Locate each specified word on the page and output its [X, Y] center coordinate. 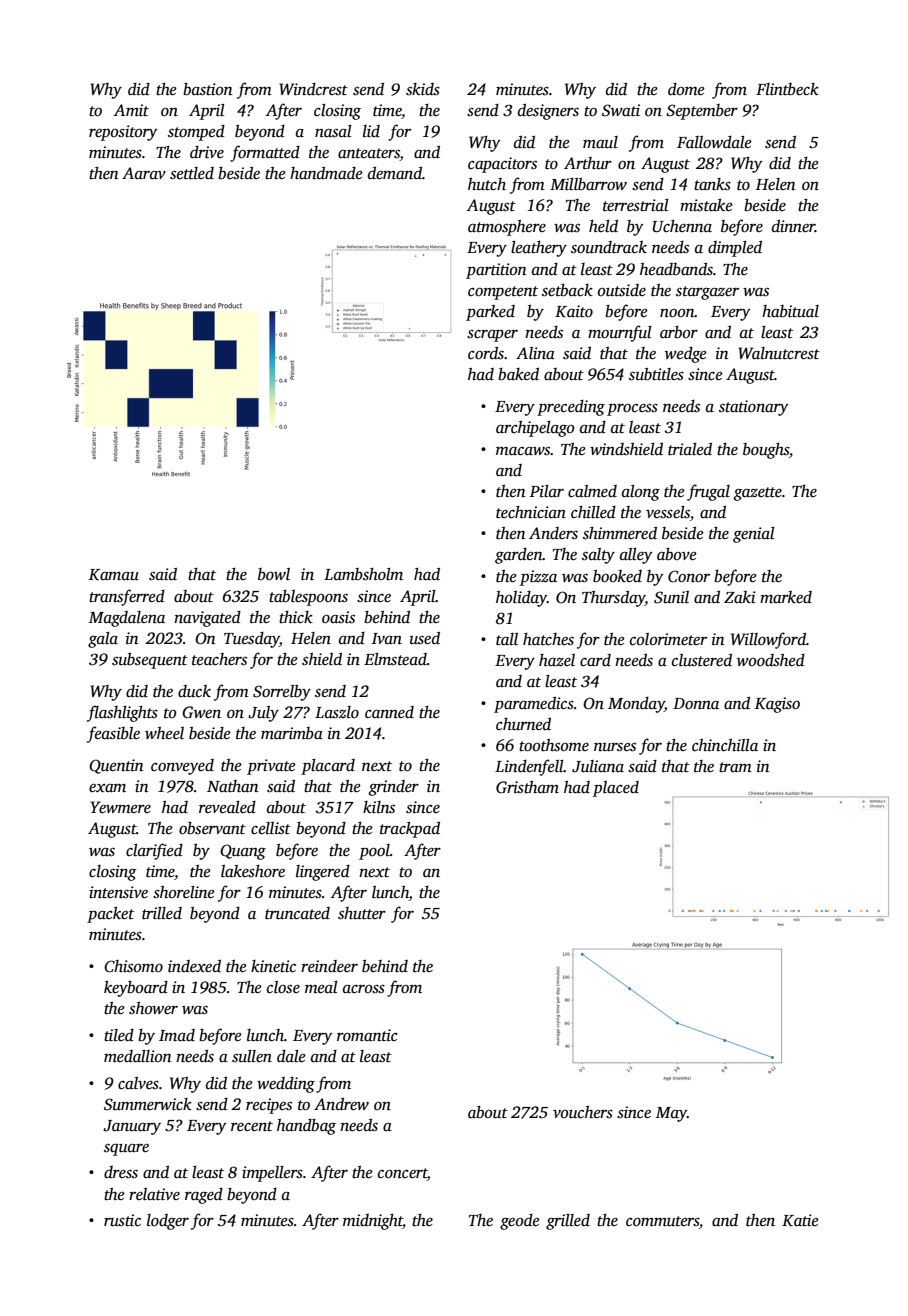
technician [531, 512]
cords [486, 353]
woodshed [771, 660]
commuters [662, 1221]
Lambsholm [363, 574]
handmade [326, 173]
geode [520, 1222]
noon [677, 313]
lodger [168, 1222]
